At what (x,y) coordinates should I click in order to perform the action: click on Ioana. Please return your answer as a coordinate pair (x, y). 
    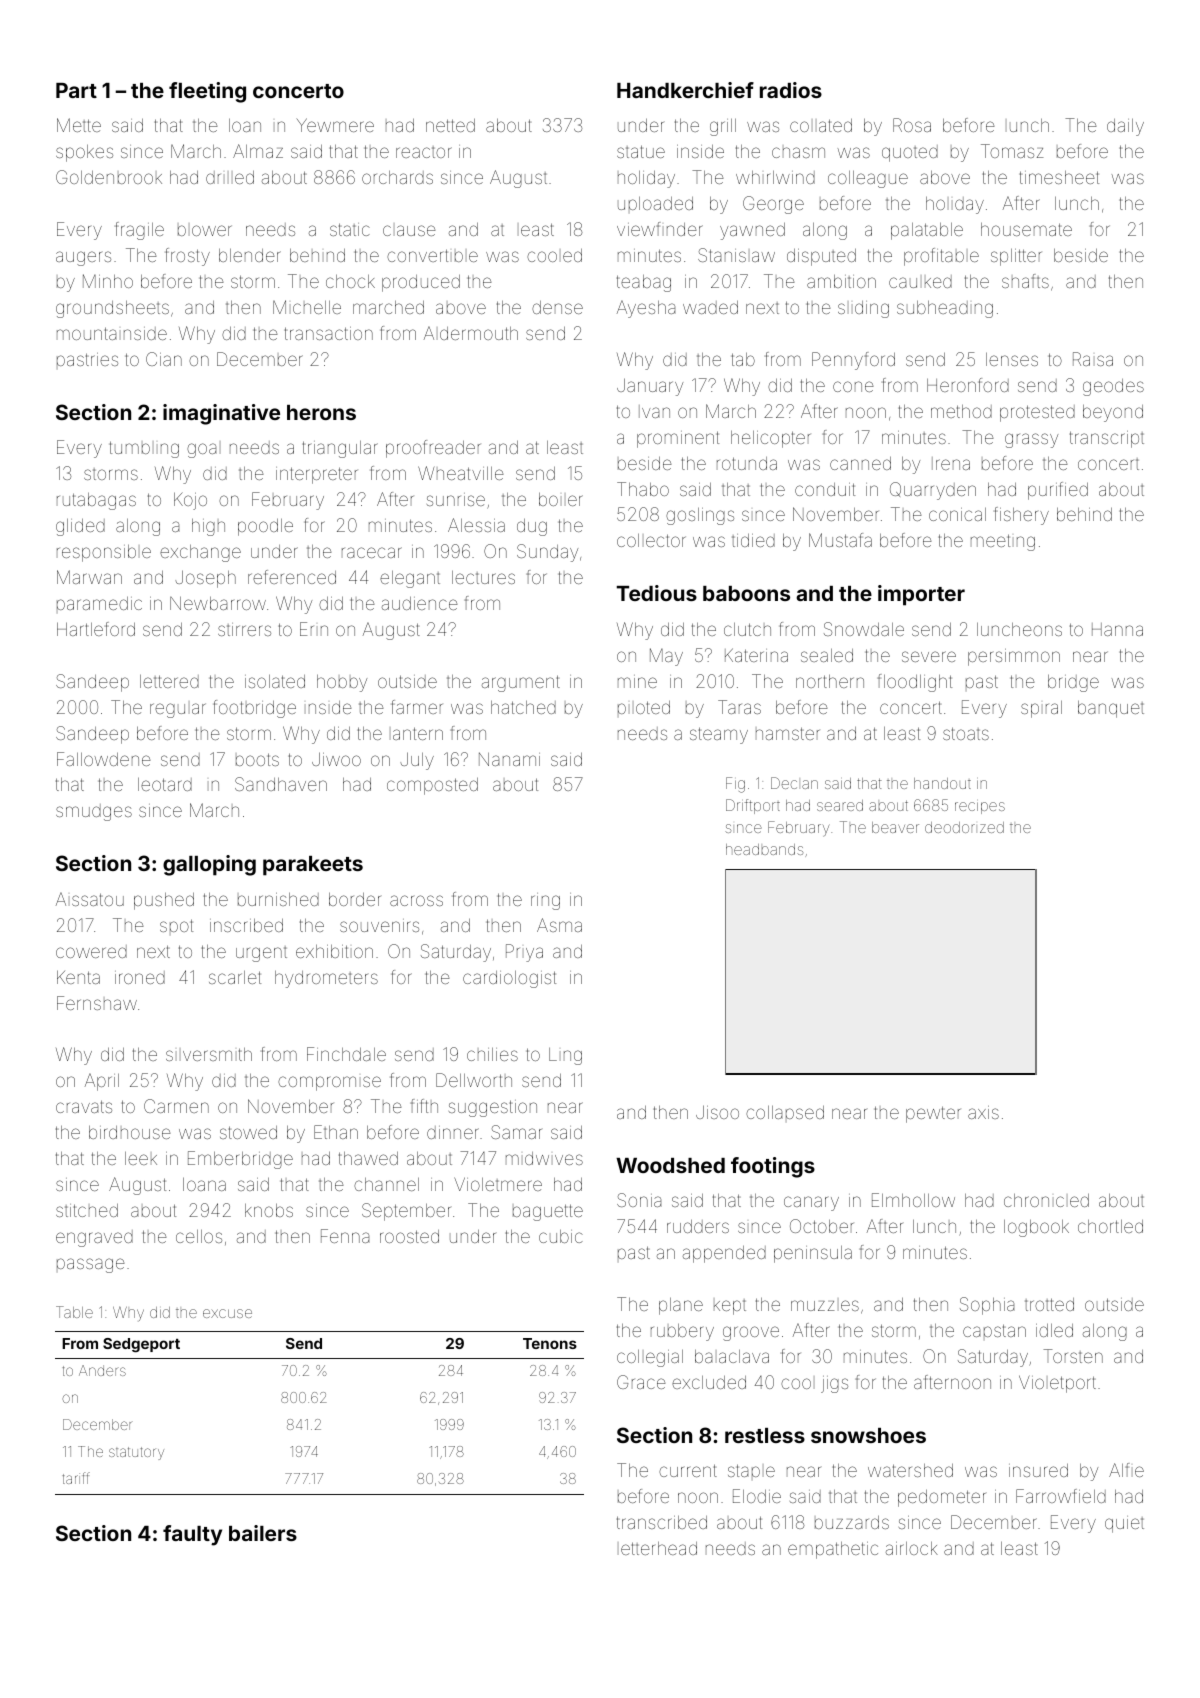
    Looking at the image, I should click on (204, 1184).
